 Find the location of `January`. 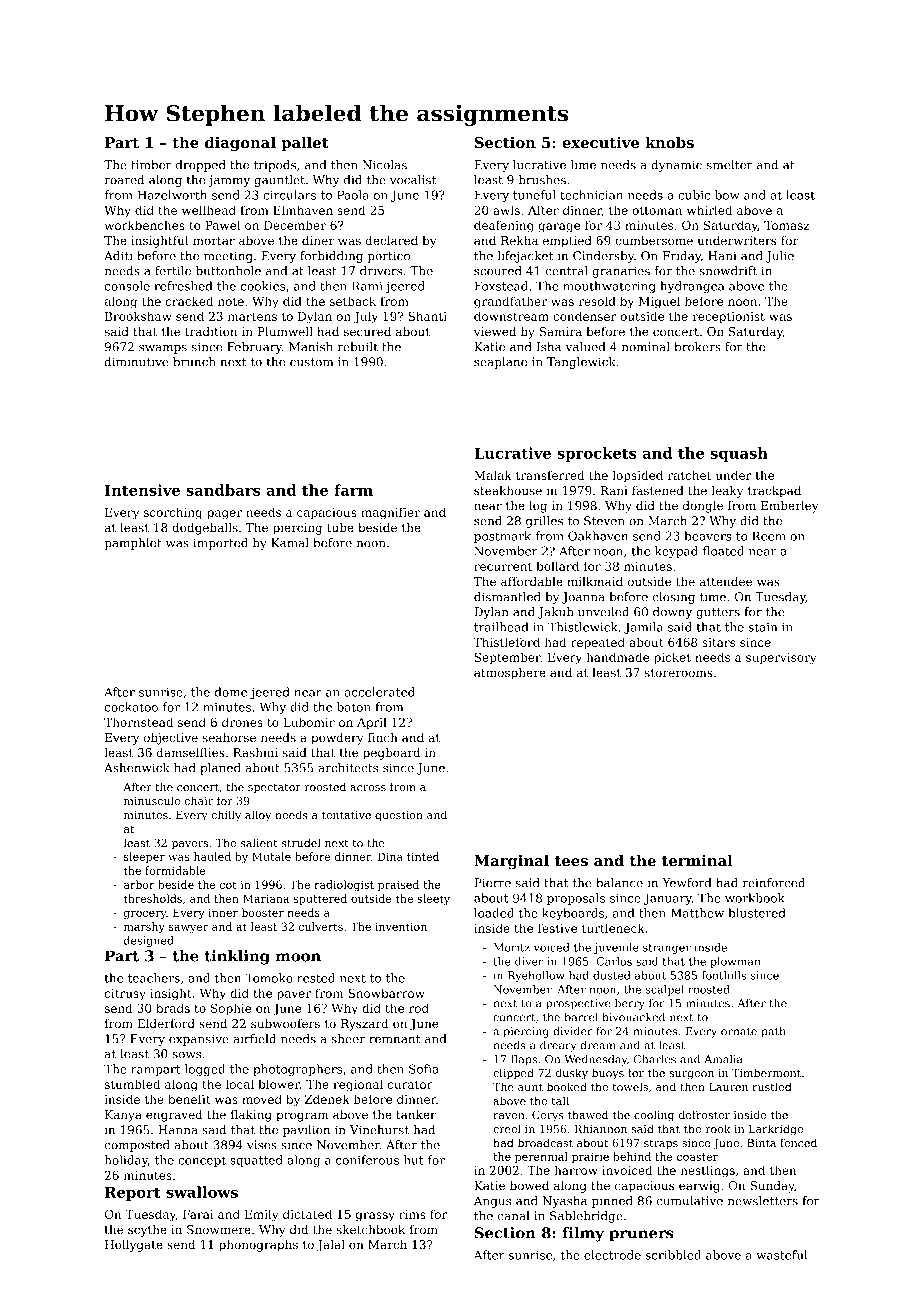

January is located at coordinates (668, 899).
